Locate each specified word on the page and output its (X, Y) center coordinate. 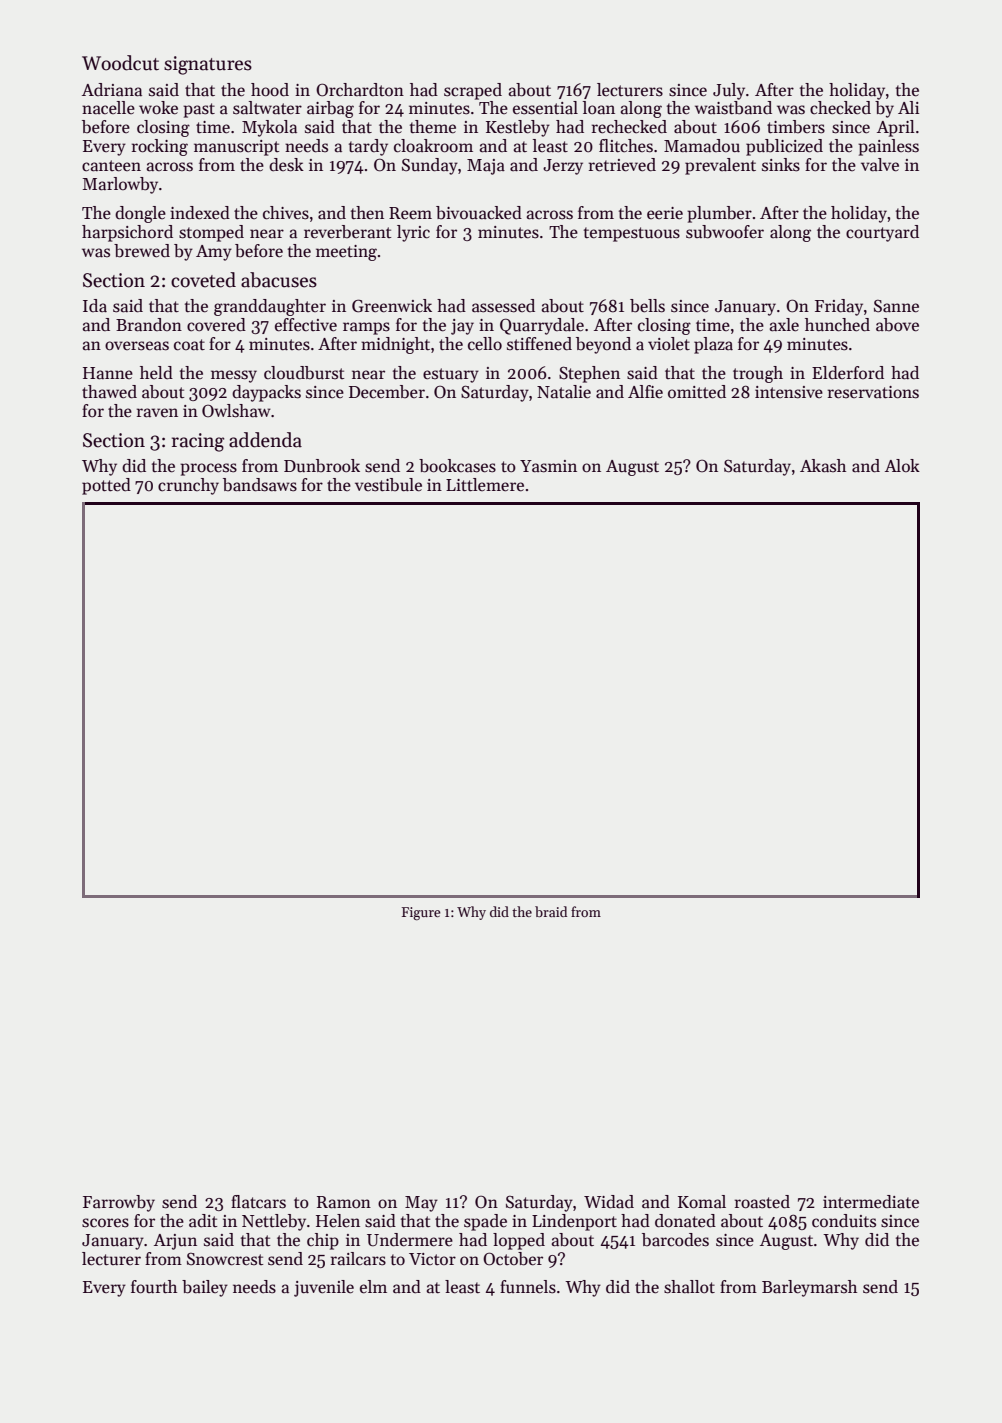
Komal (702, 1202)
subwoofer (725, 232)
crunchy (188, 486)
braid (551, 911)
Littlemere (485, 485)
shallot (689, 1287)
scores (105, 1223)
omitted (697, 392)
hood (270, 90)
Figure (421, 913)
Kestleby (518, 128)
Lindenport (574, 1222)
